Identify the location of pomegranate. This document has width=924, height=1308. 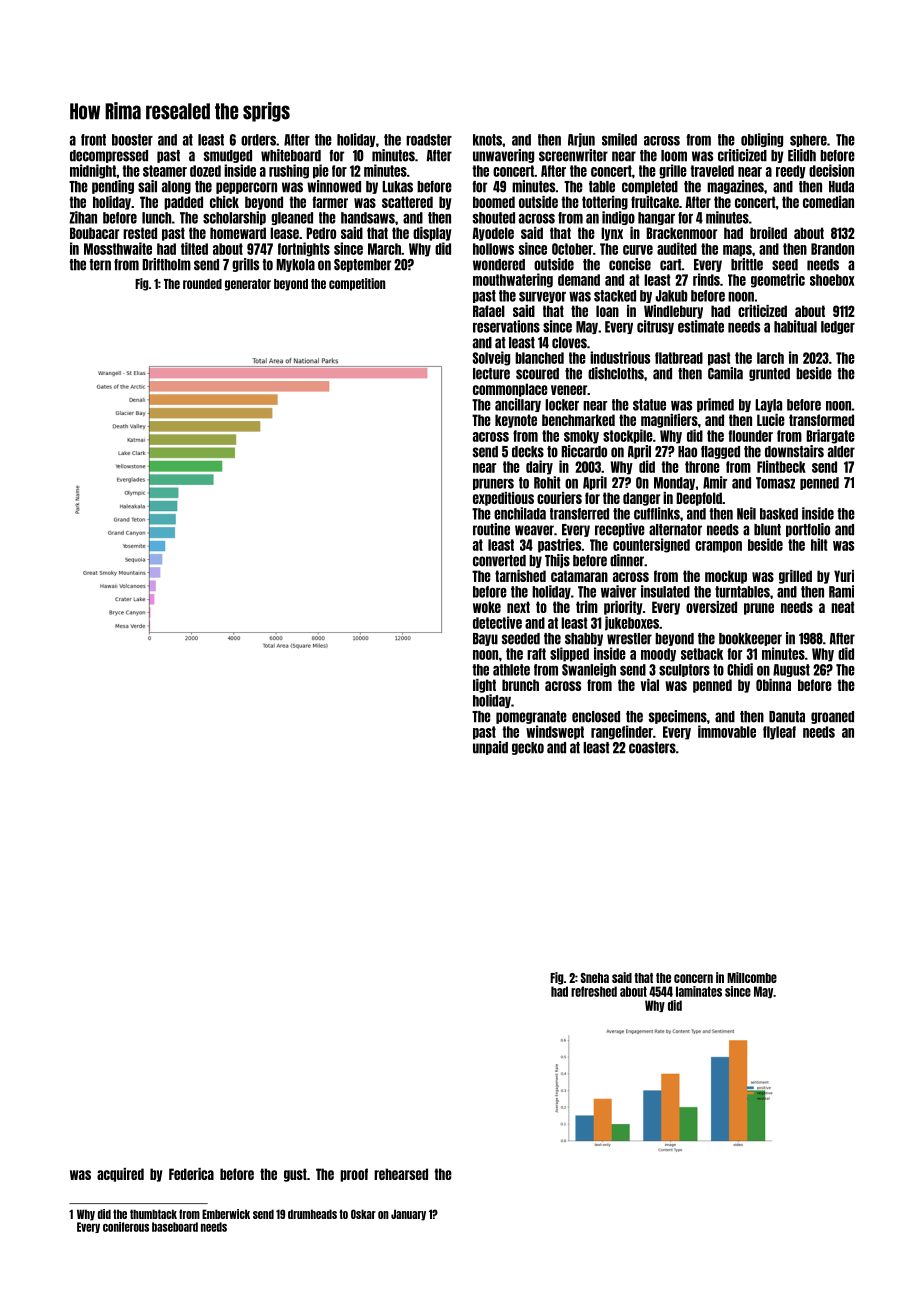
(531, 717).
